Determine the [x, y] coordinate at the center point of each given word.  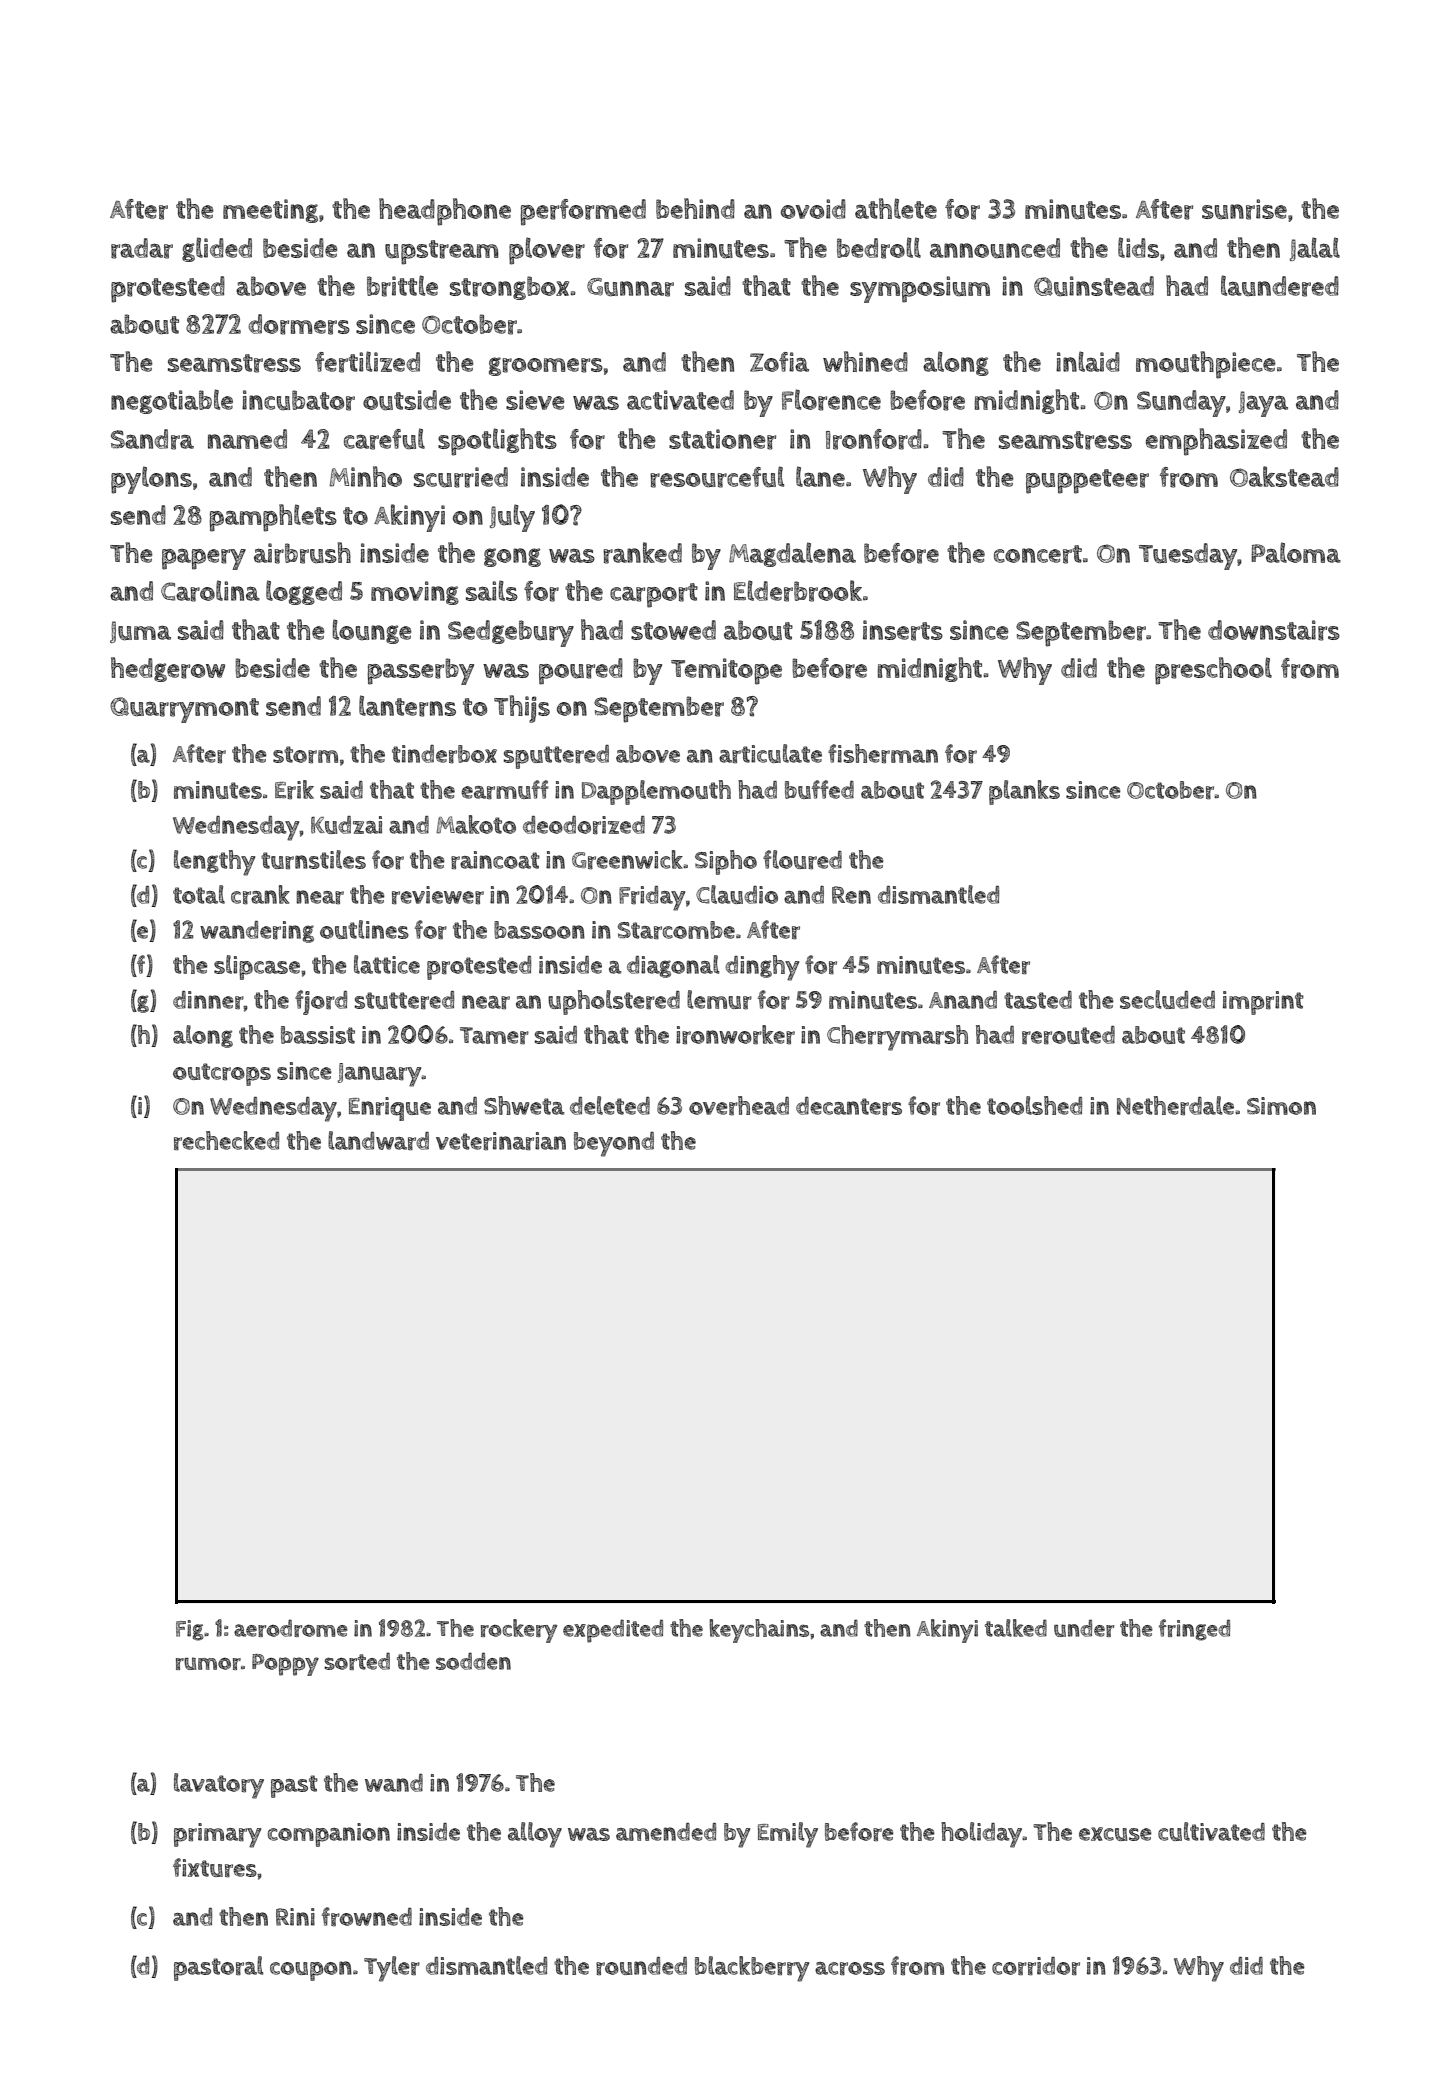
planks [1024, 792]
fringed [1194, 1630]
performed [583, 212]
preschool [1213, 671]
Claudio [737, 894]
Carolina [210, 591]
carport [654, 595]
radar [142, 248]
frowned [367, 1916]
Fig [190, 1630]
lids [1138, 247]
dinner [208, 1000]
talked [1016, 1628]
